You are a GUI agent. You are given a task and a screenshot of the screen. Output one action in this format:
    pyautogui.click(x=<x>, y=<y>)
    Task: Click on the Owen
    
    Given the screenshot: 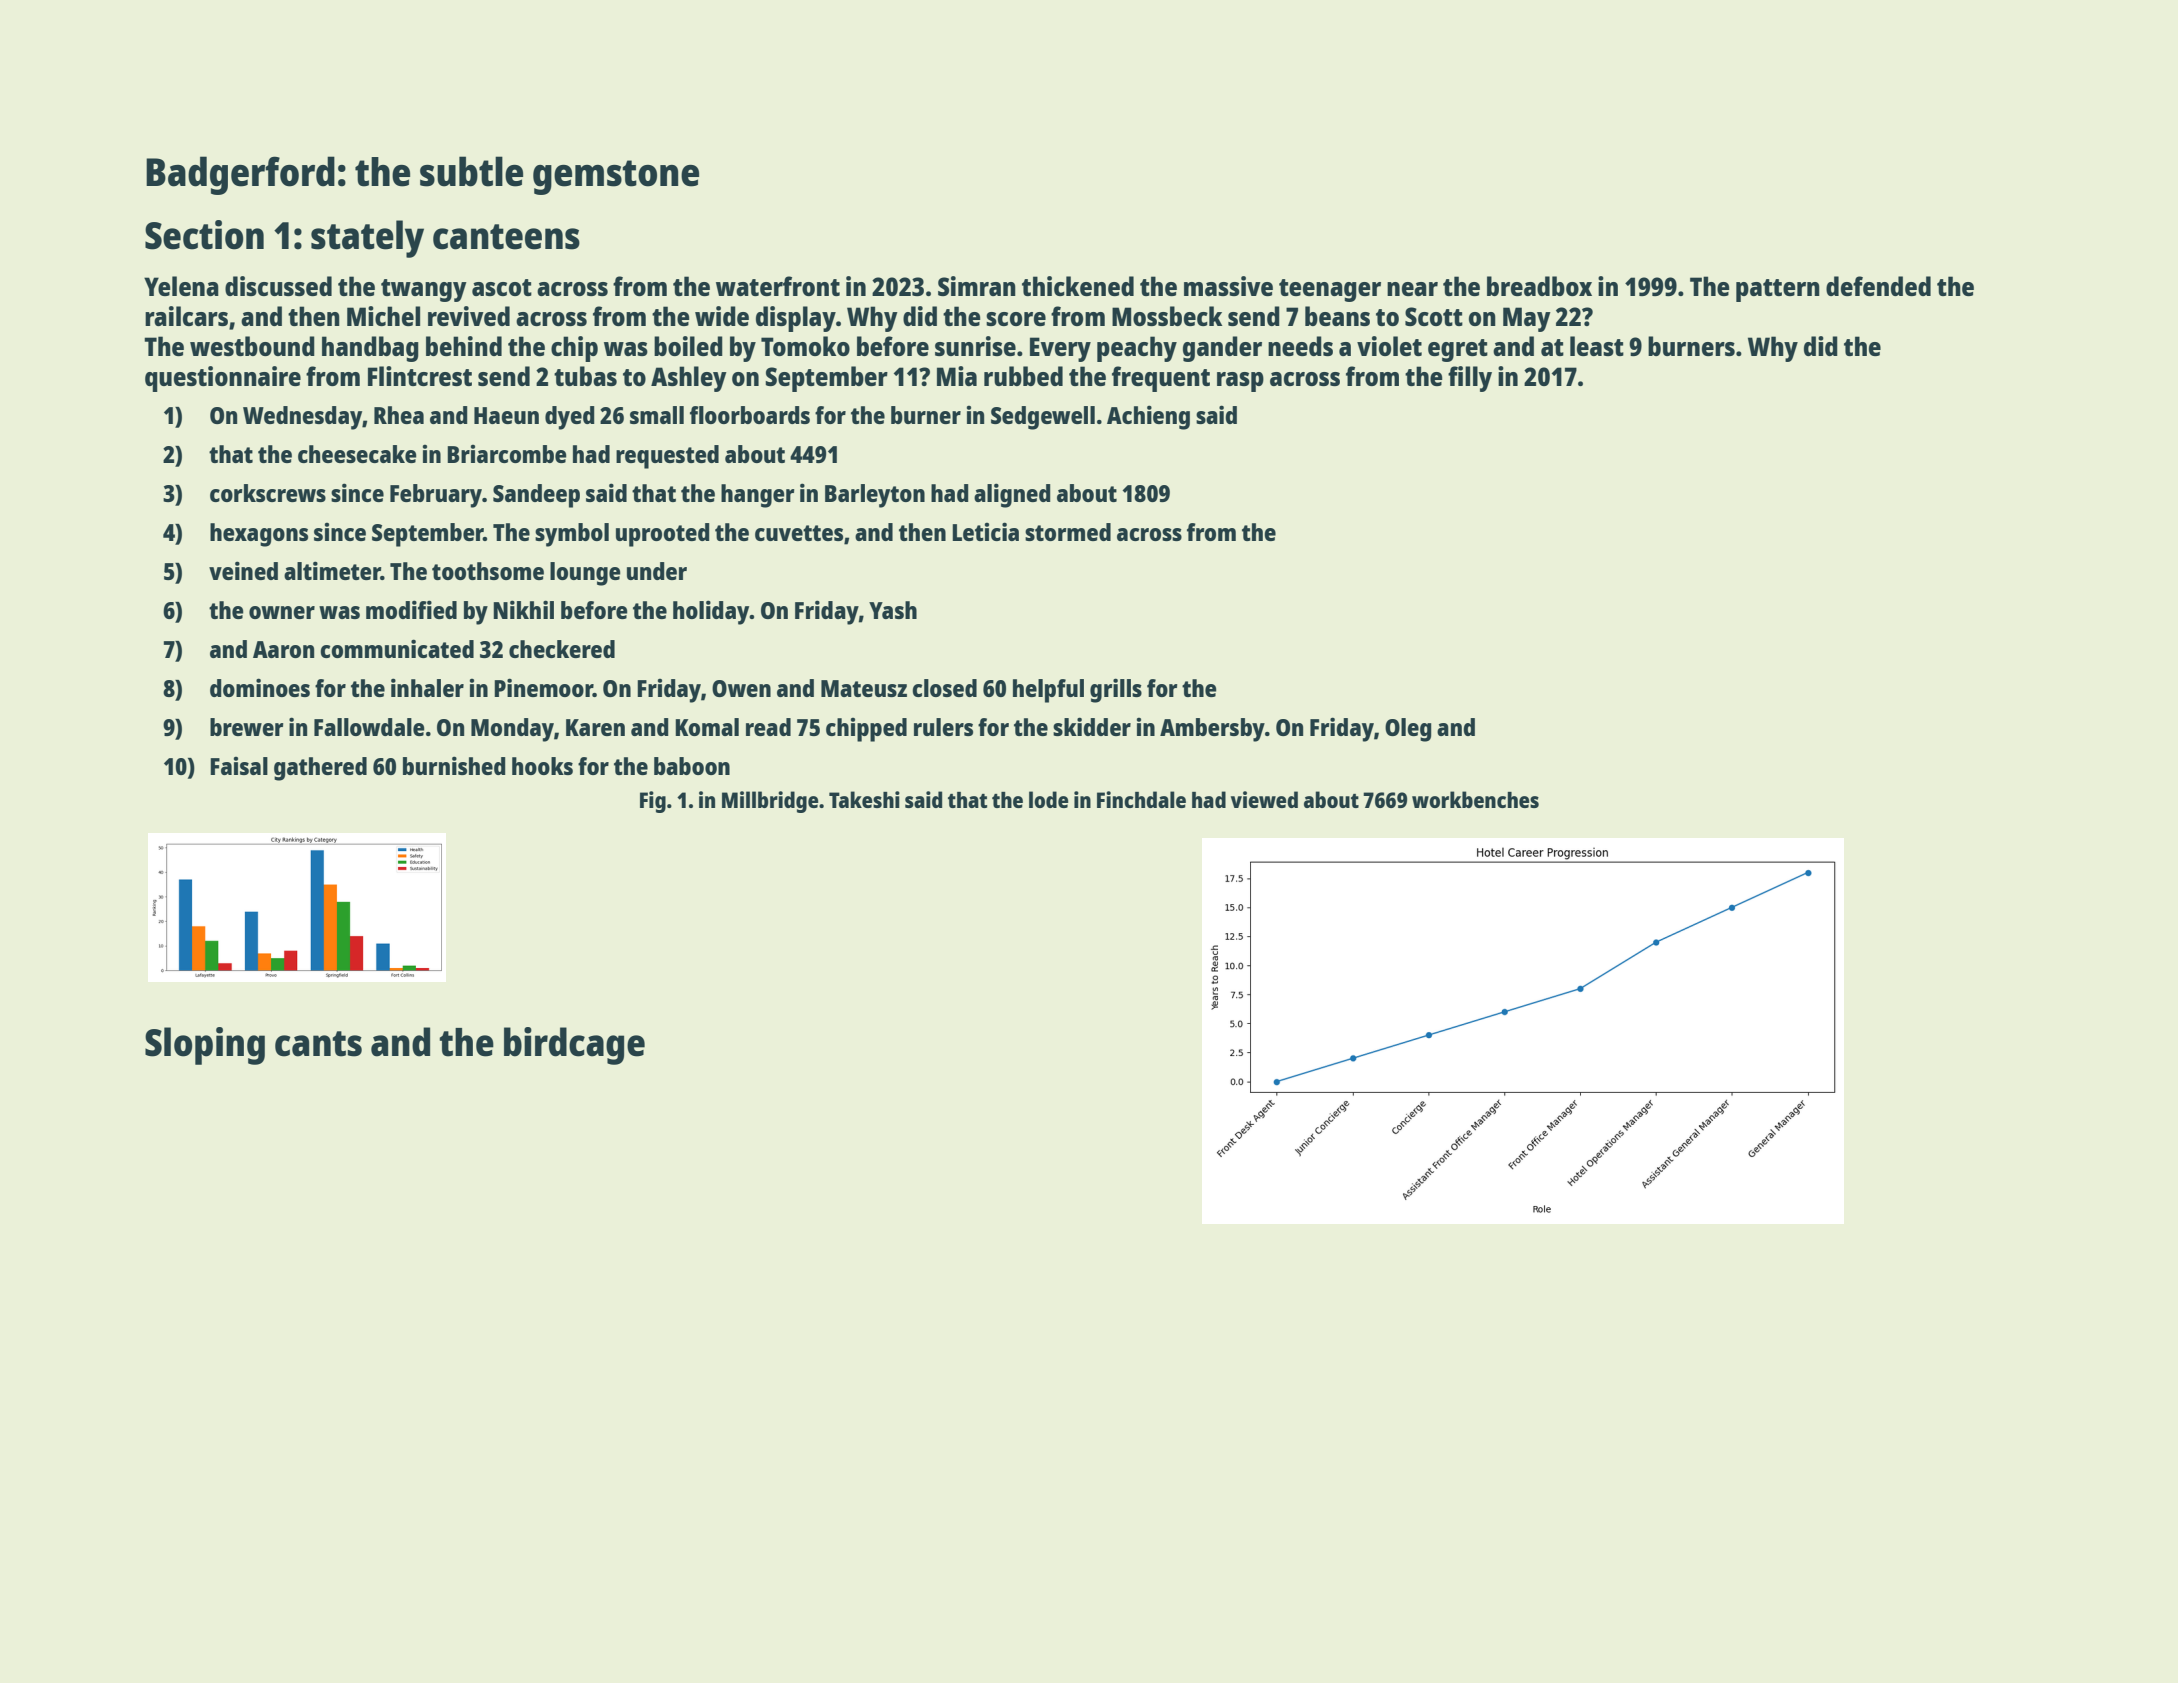 What is the action you would take?
    pyautogui.click(x=741, y=688)
